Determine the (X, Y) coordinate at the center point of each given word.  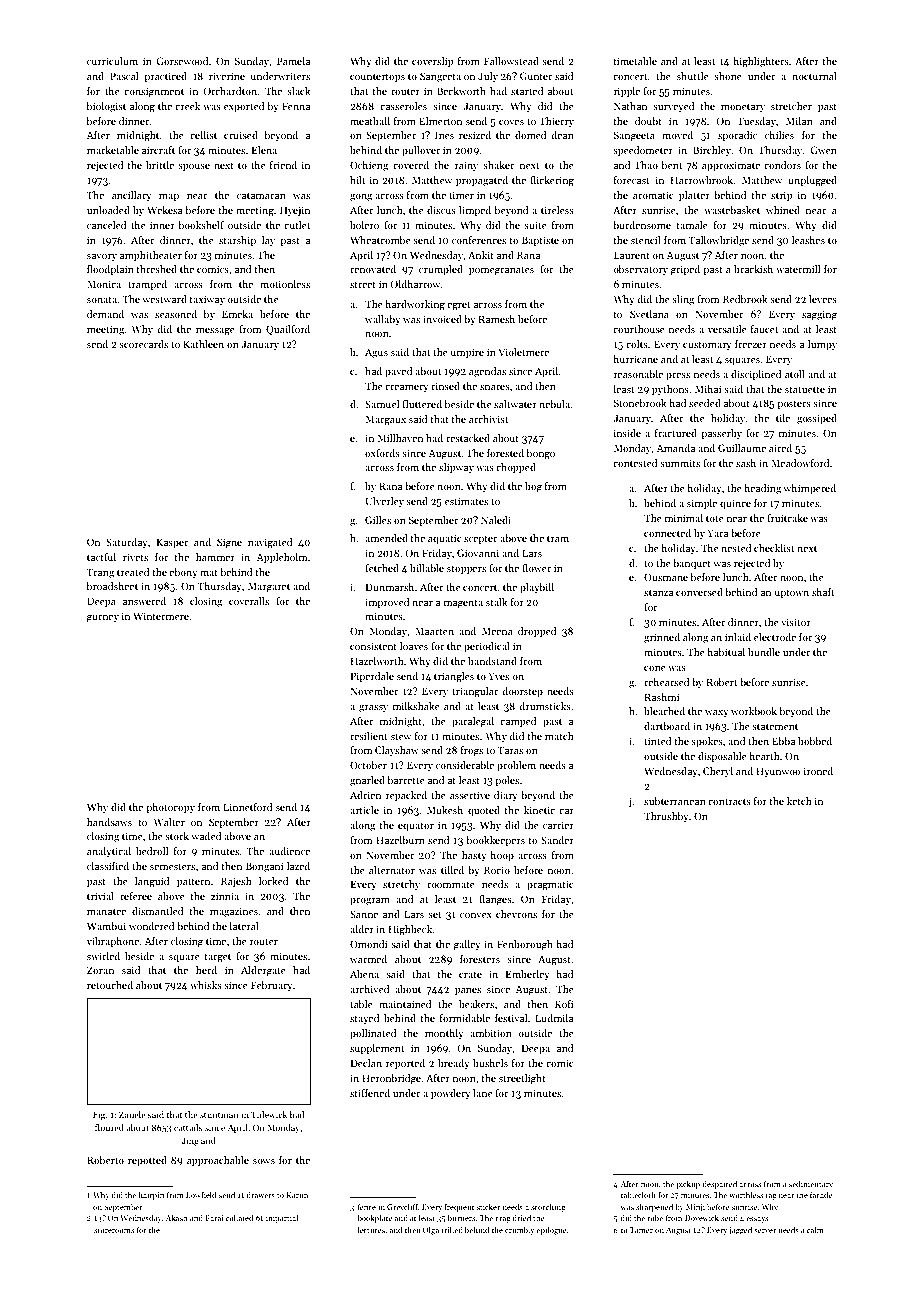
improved (387, 603)
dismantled (158, 911)
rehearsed (667, 682)
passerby (721, 434)
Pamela (293, 61)
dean (562, 135)
